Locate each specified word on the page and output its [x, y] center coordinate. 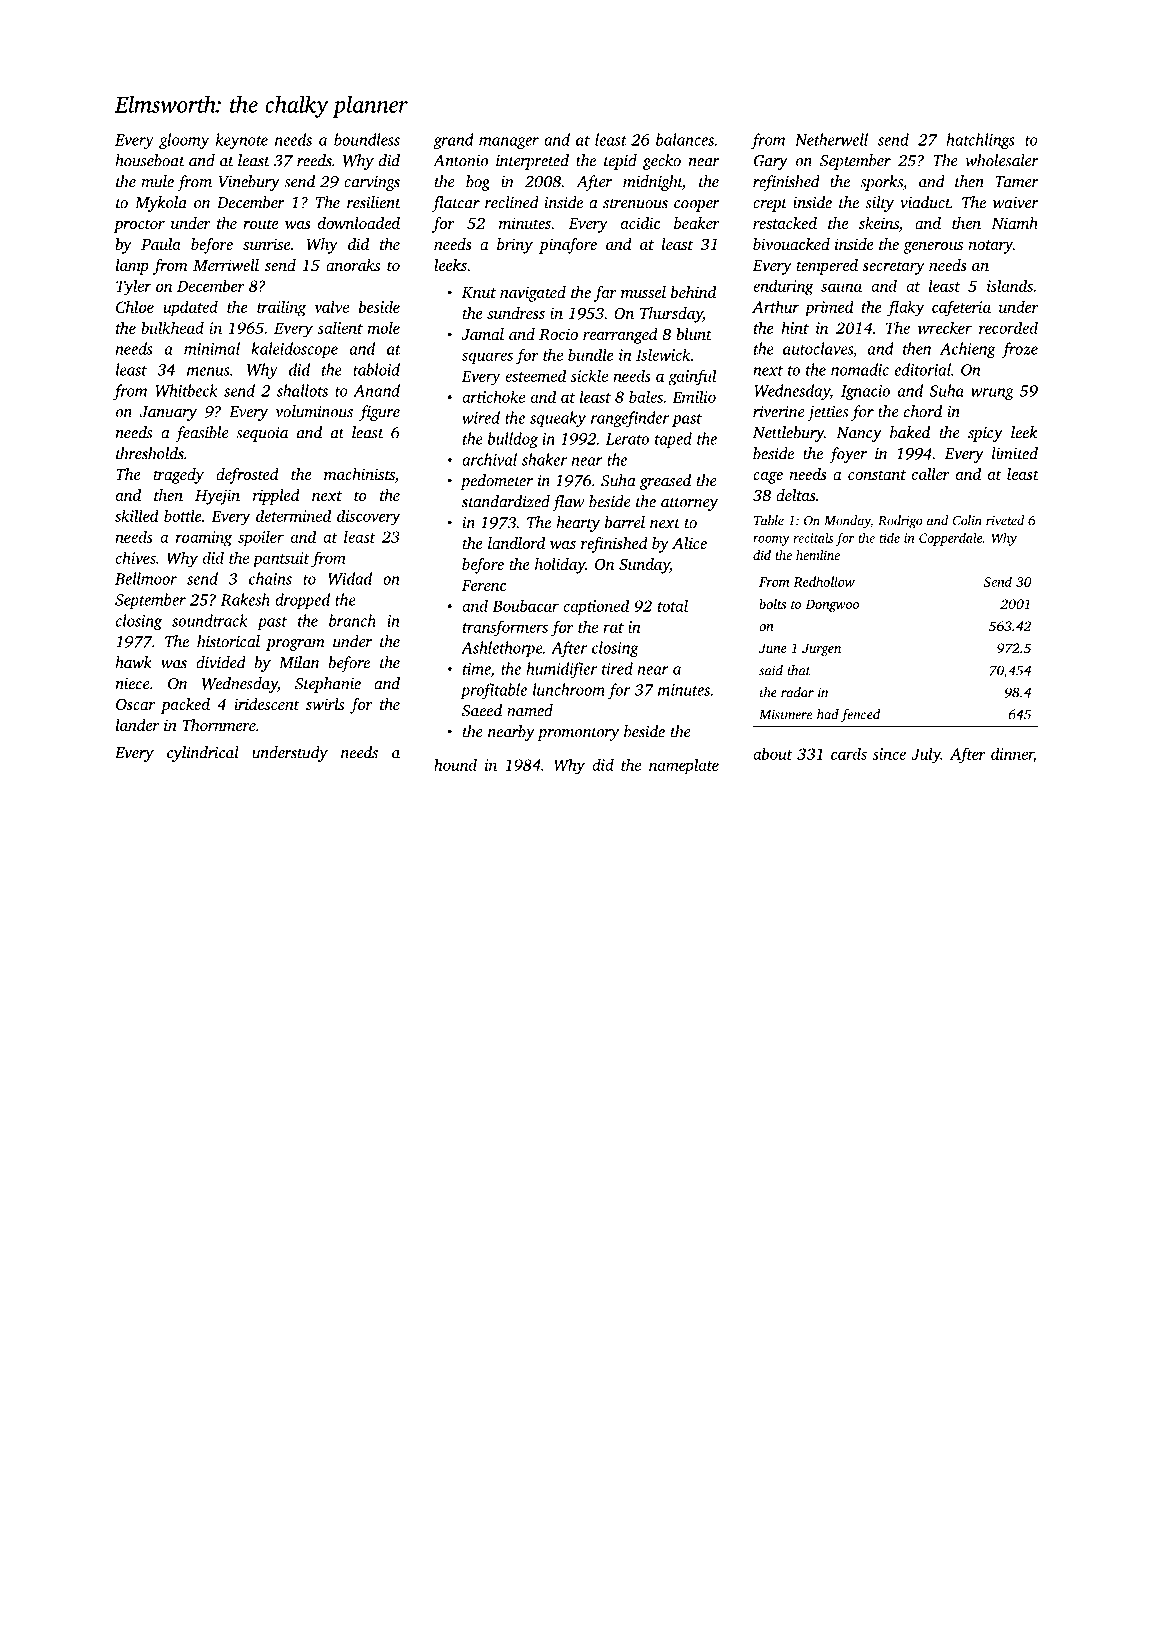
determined [293, 515]
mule [157, 181]
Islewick [663, 354]
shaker [544, 459]
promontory [578, 734]
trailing [281, 308]
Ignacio [865, 392]
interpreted [532, 162]
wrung [992, 394]
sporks [881, 183]
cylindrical [203, 754]
